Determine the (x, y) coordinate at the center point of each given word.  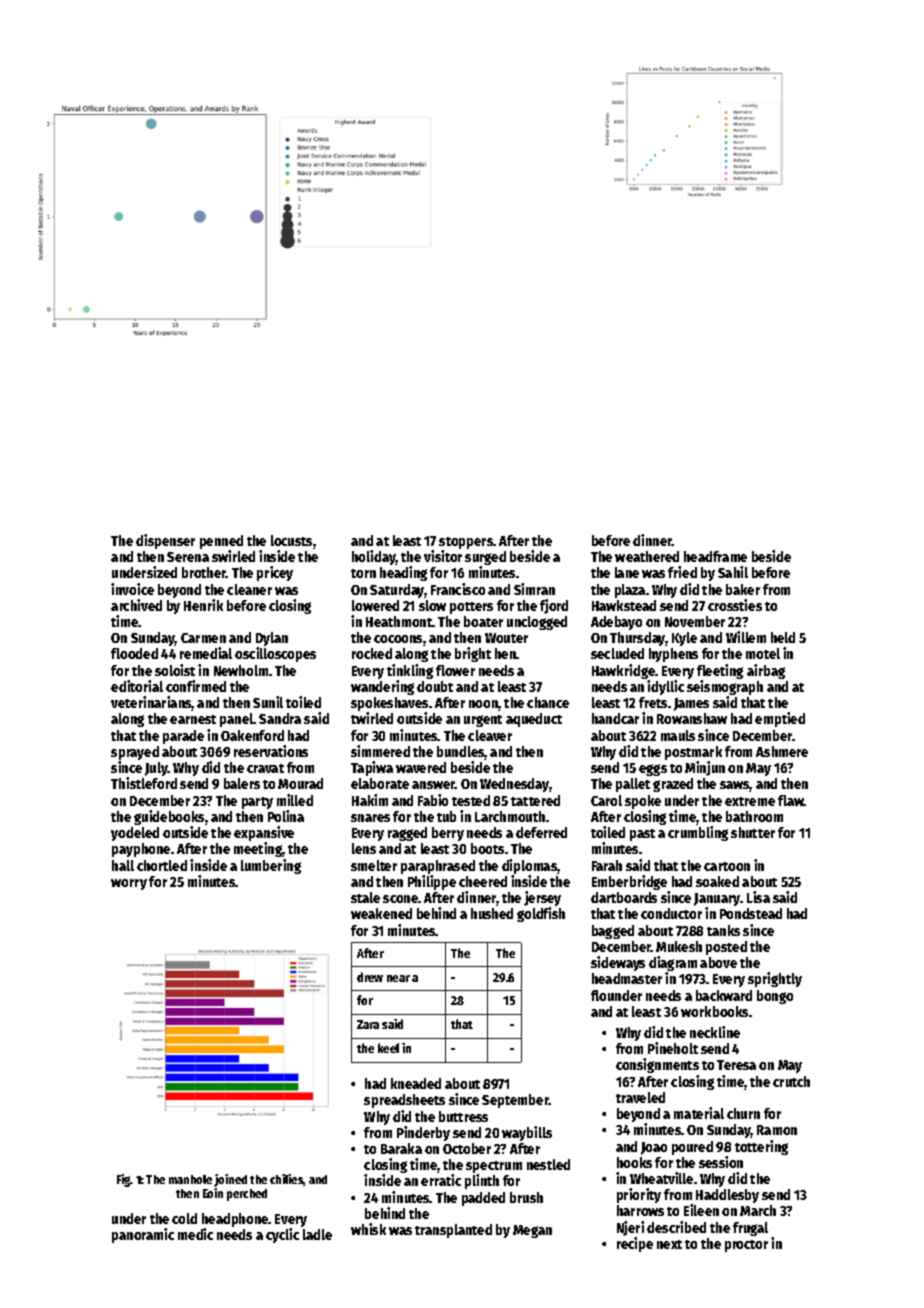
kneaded (416, 1083)
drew (370, 977)
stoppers (466, 543)
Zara (368, 1024)
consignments (657, 1065)
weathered (647, 556)
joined (230, 1180)
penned (221, 542)
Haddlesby (727, 1196)
